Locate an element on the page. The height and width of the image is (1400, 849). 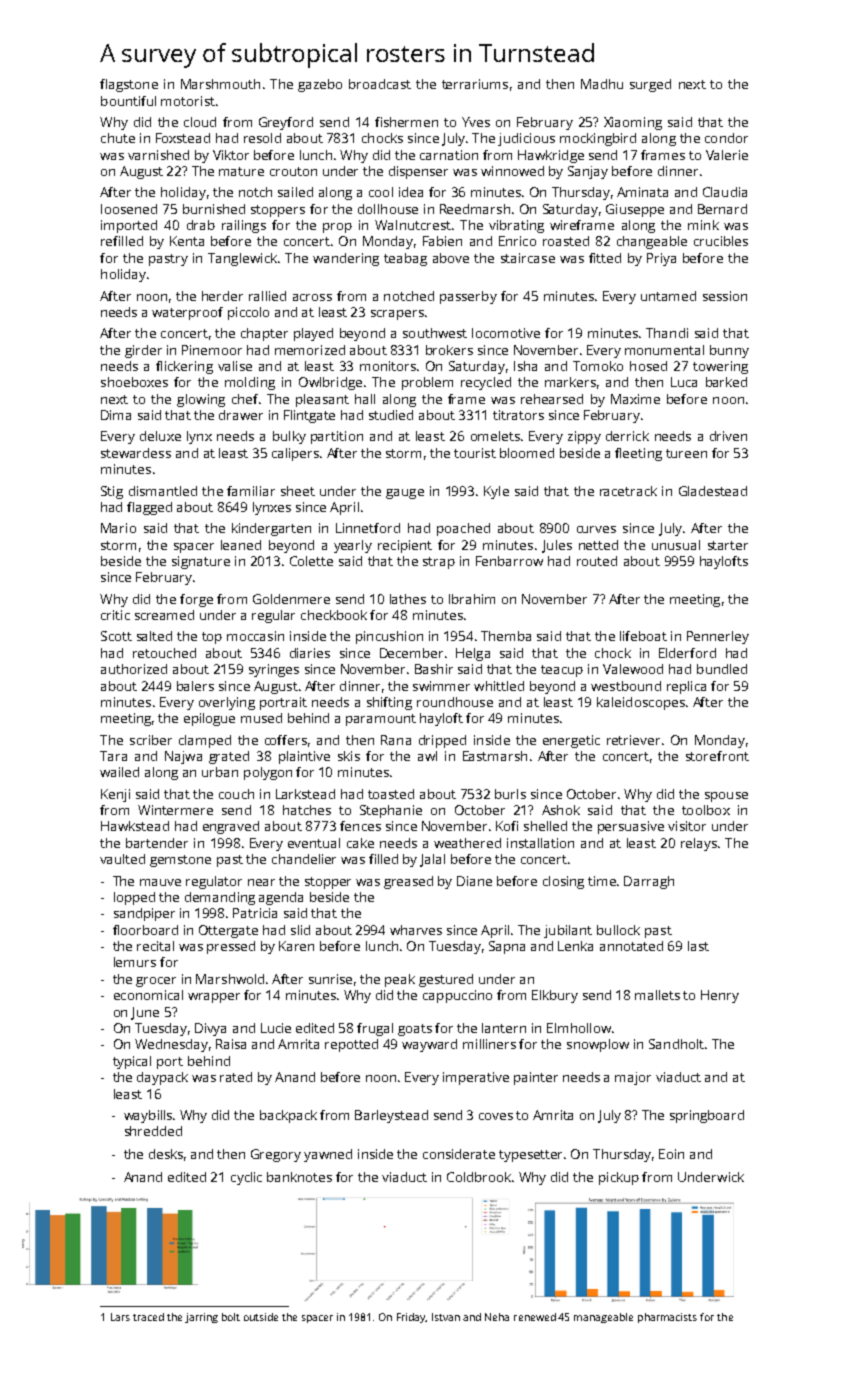
Tara is located at coordinates (113, 756).
